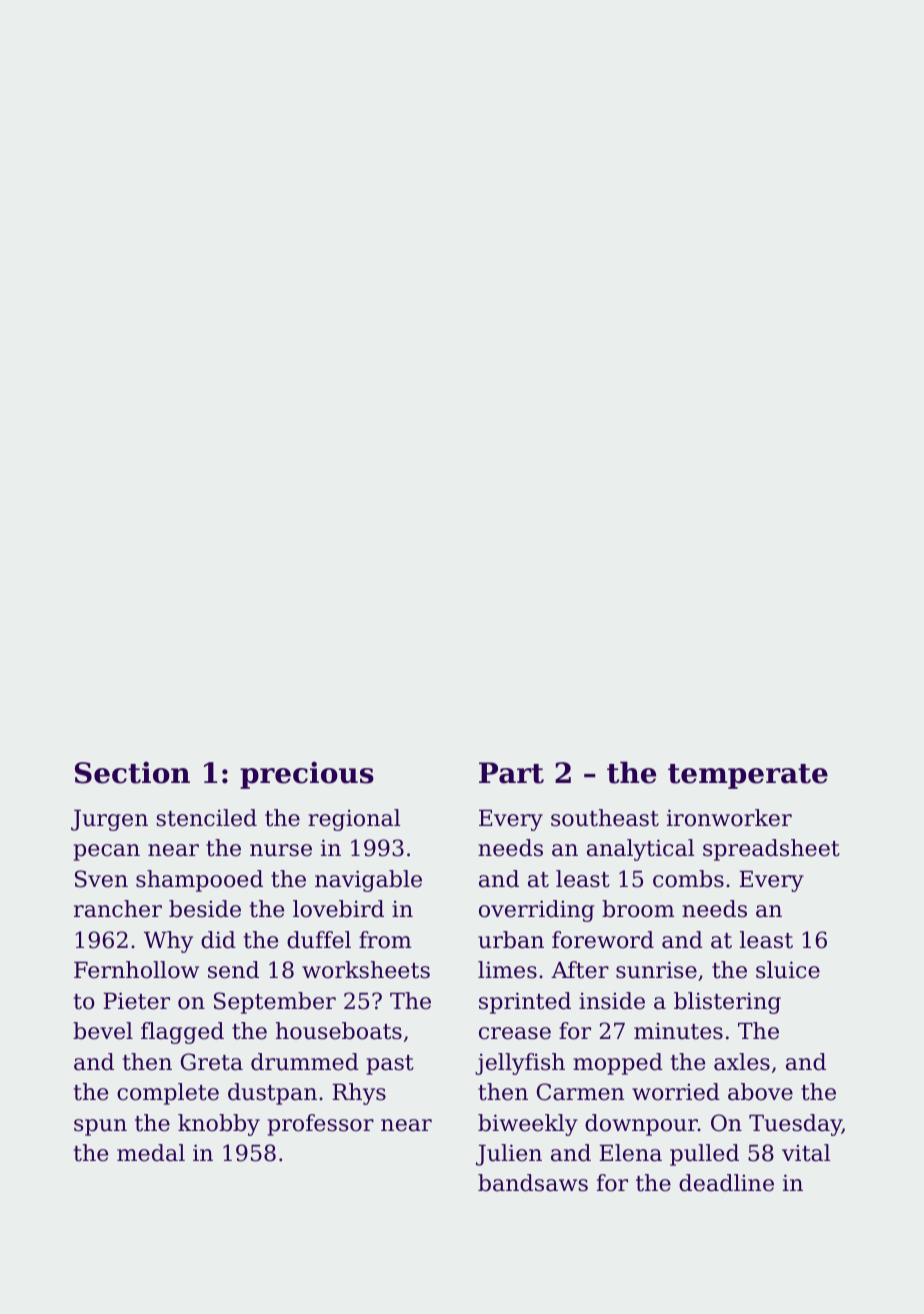 This screenshot has height=1314, width=924. I want to click on sluice, so click(788, 970).
